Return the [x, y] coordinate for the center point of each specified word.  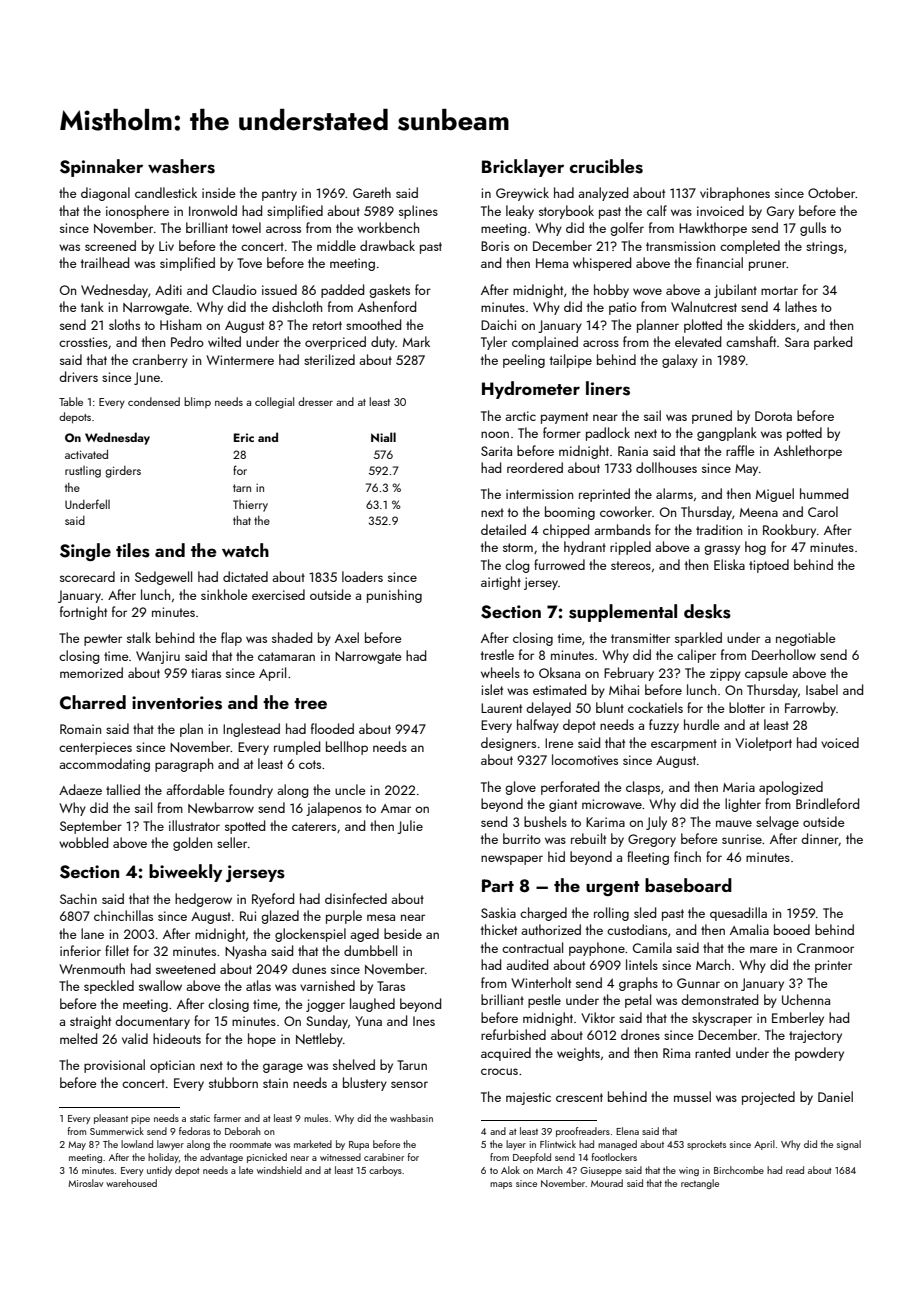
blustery [365, 1084]
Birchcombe [739, 1170]
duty [383, 343]
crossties [83, 342]
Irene [559, 743]
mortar [779, 290]
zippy [725, 674]
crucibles [606, 166]
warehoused [131, 1183]
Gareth [372, 192]
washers [181, 166]
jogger [325, 1005]
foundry [251, 791]
